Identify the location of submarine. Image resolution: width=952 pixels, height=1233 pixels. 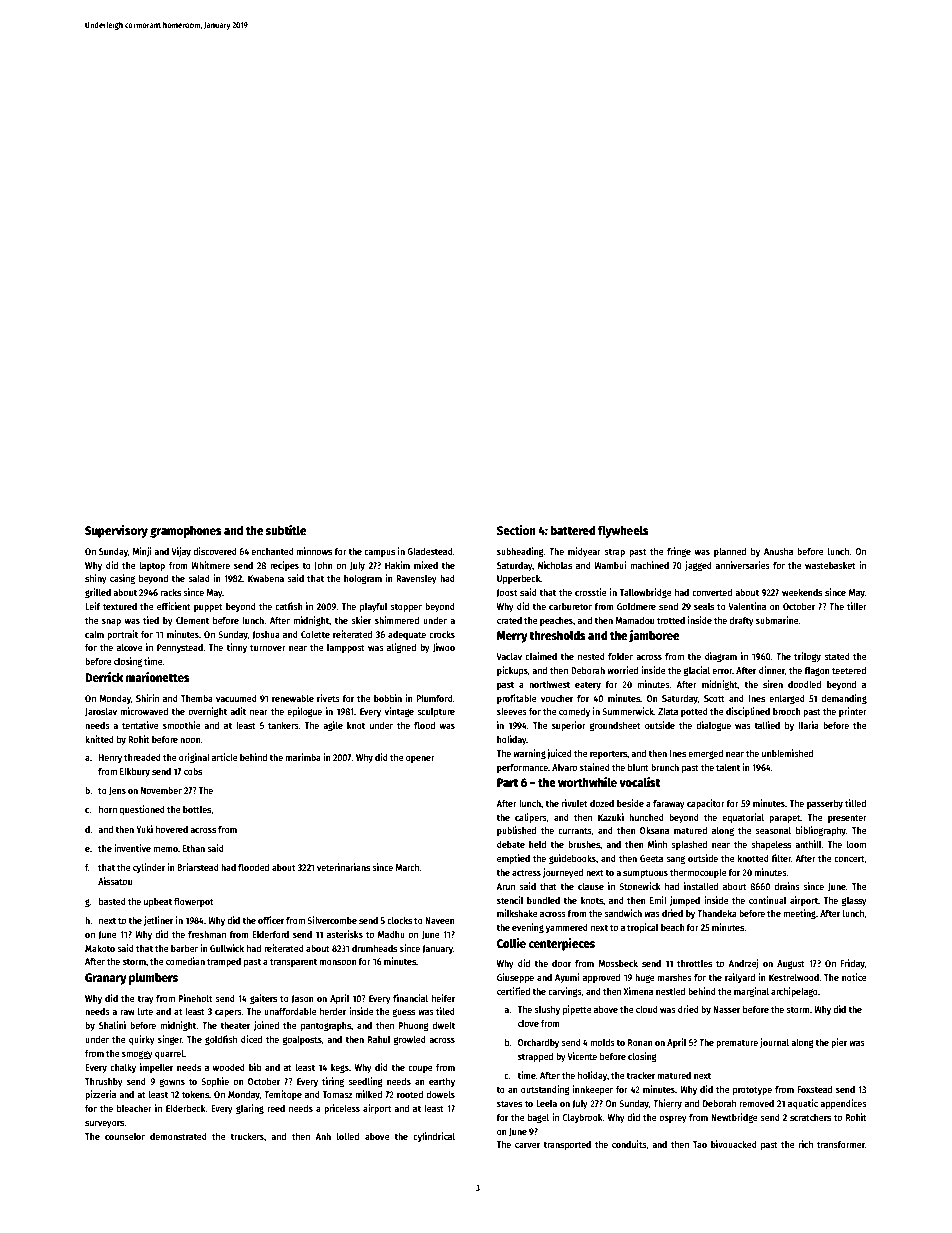
(777, 620).
